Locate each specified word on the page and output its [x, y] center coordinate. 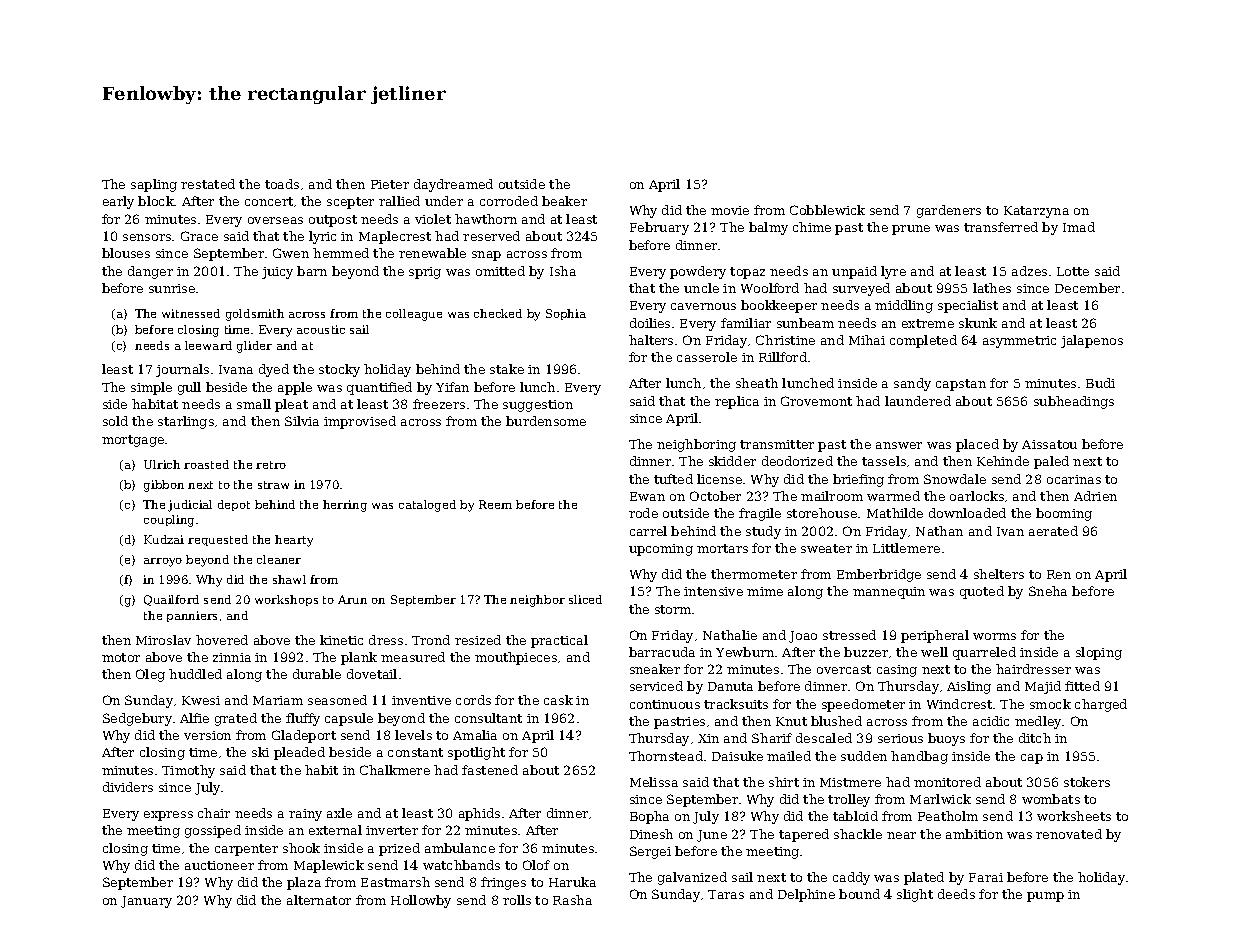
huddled [195, 674]
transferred [1001, 227]
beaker [564, 201]
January [146, 902]
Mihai [867, 340]
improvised [360, 422]
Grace [199, 236]
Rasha [572, 900]
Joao [803, 637]
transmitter [777, 444]
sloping [1099, 653]
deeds [956, 894]
